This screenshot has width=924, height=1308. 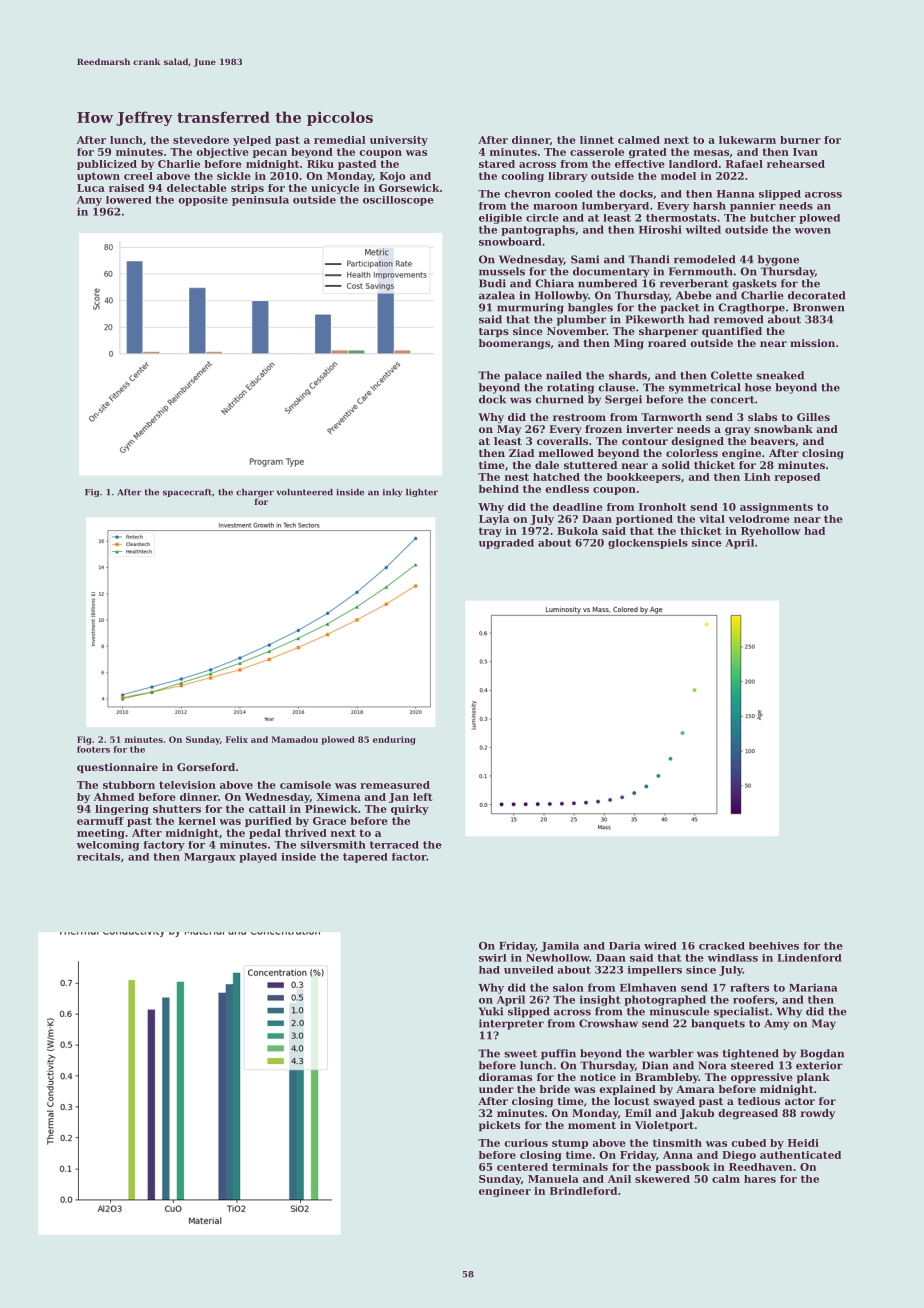 What do you see at coordinates (722, 946) in the screenshot?
I see `cracked` at bounding box center [722, 946].
